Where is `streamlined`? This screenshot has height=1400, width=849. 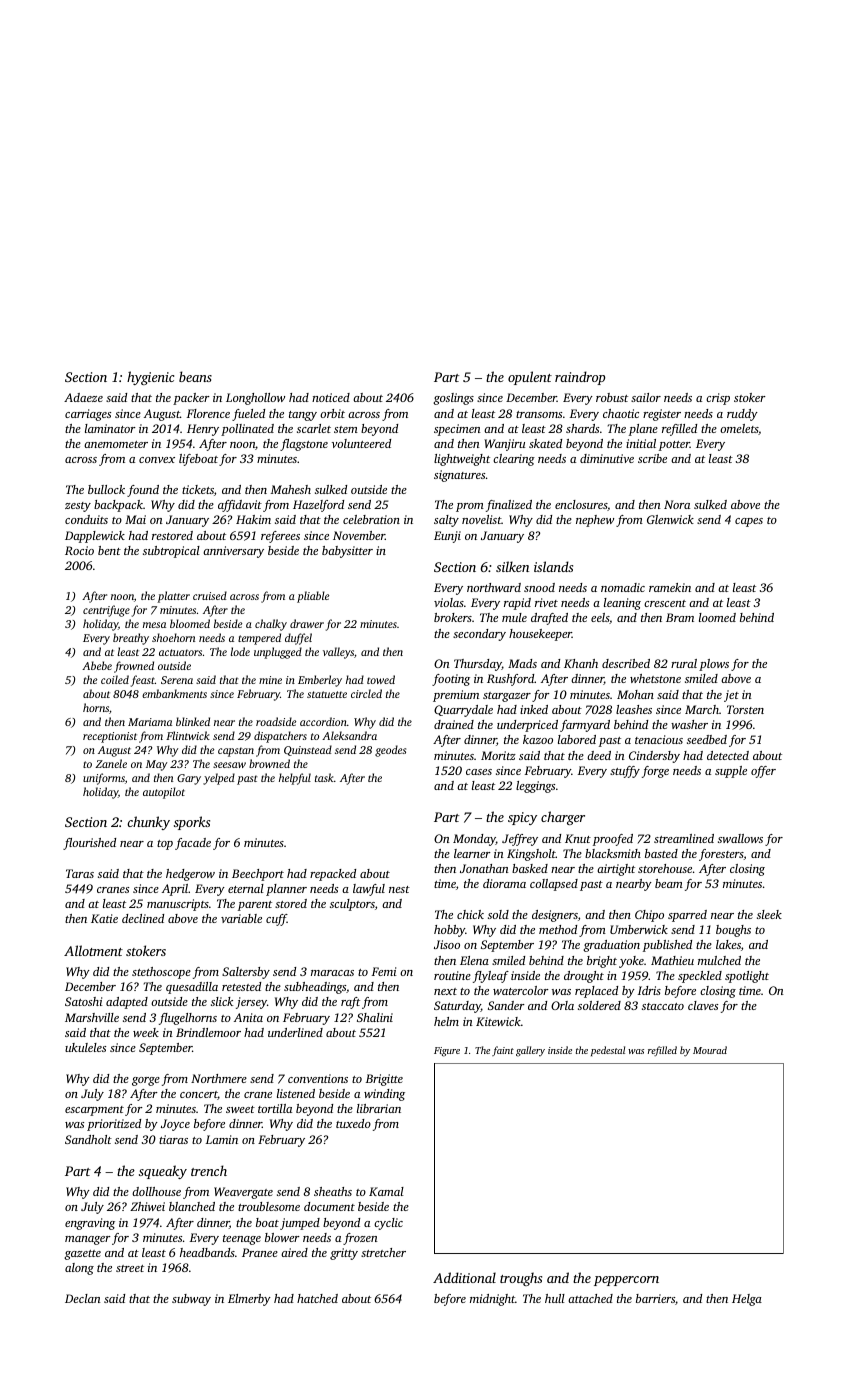 streamlined is located at coordinates (684, 838).
